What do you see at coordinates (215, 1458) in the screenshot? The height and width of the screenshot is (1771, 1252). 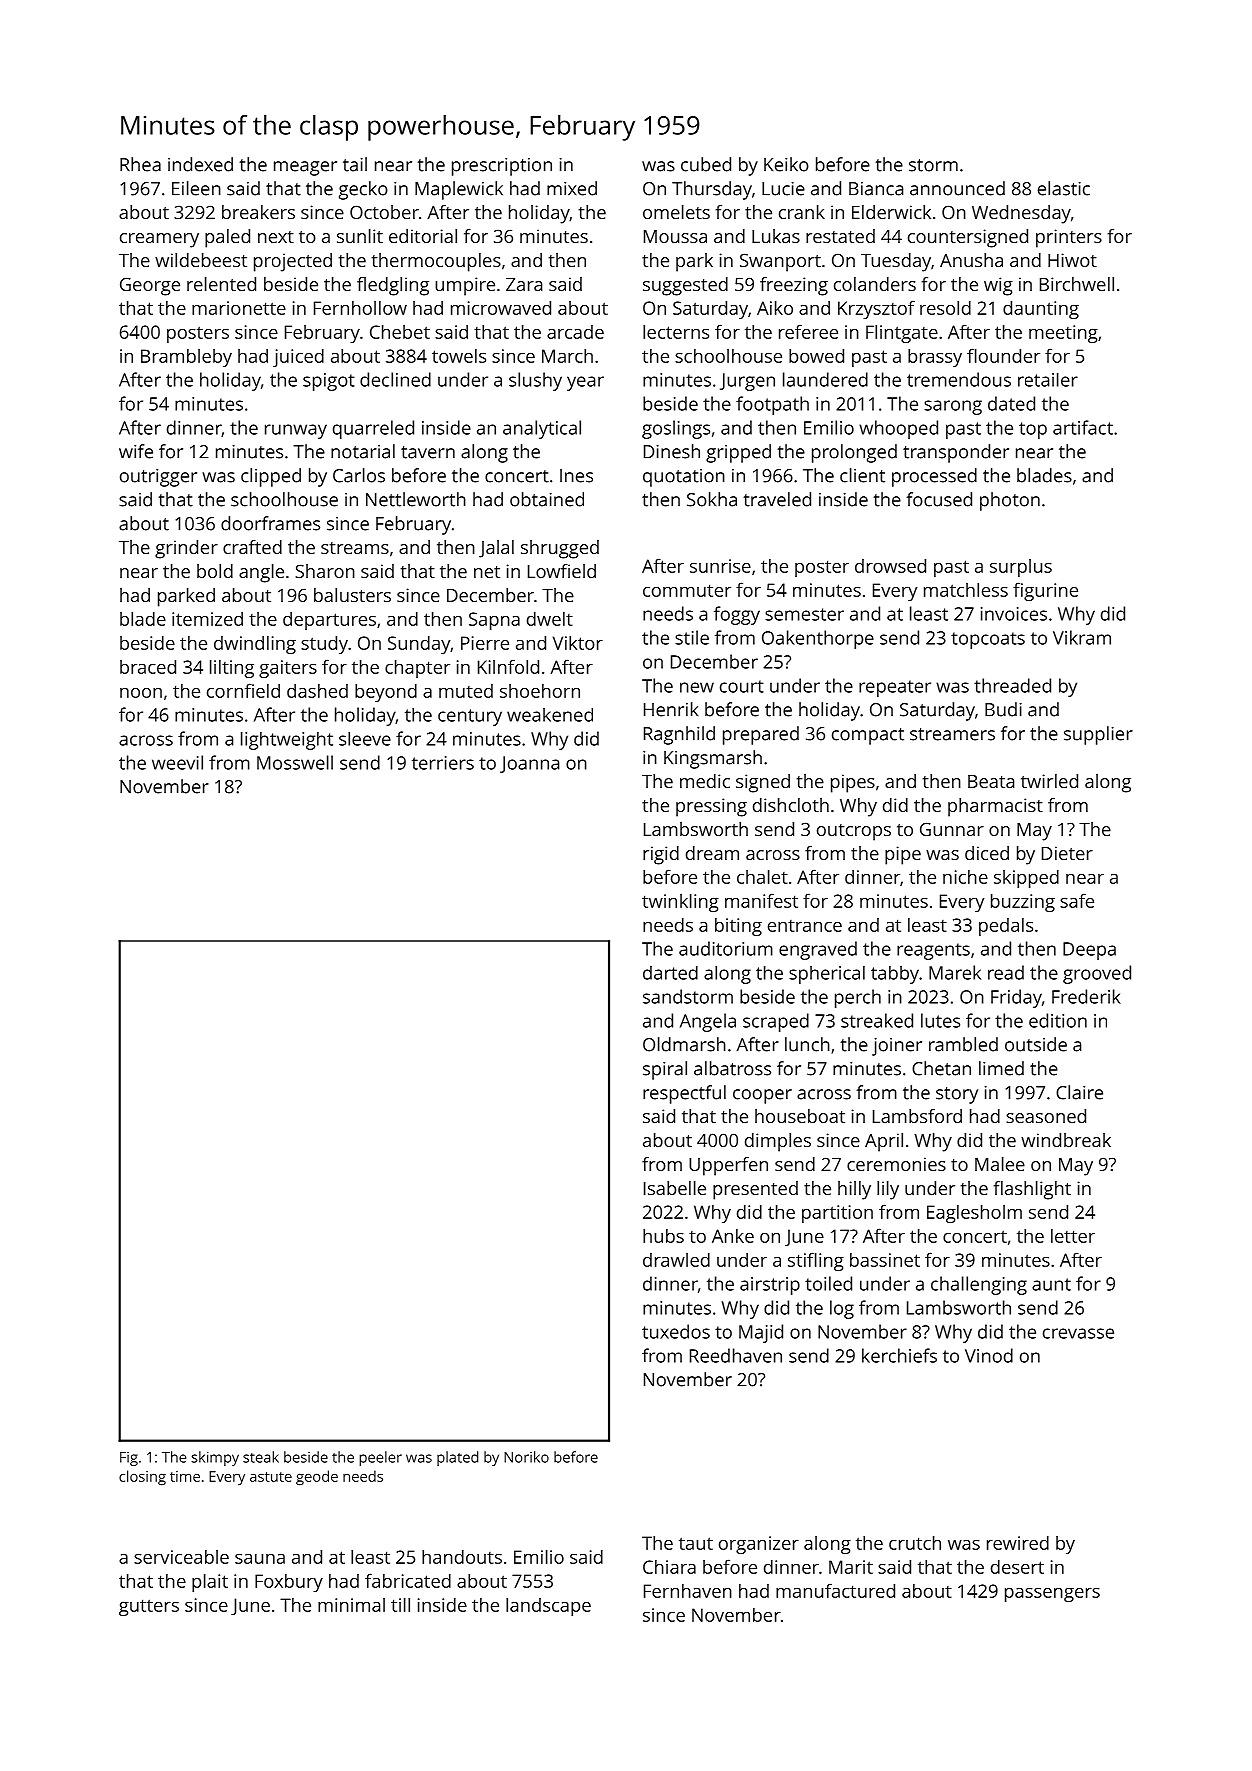 I see `skimpy` at bounding box center [215, 1458].
